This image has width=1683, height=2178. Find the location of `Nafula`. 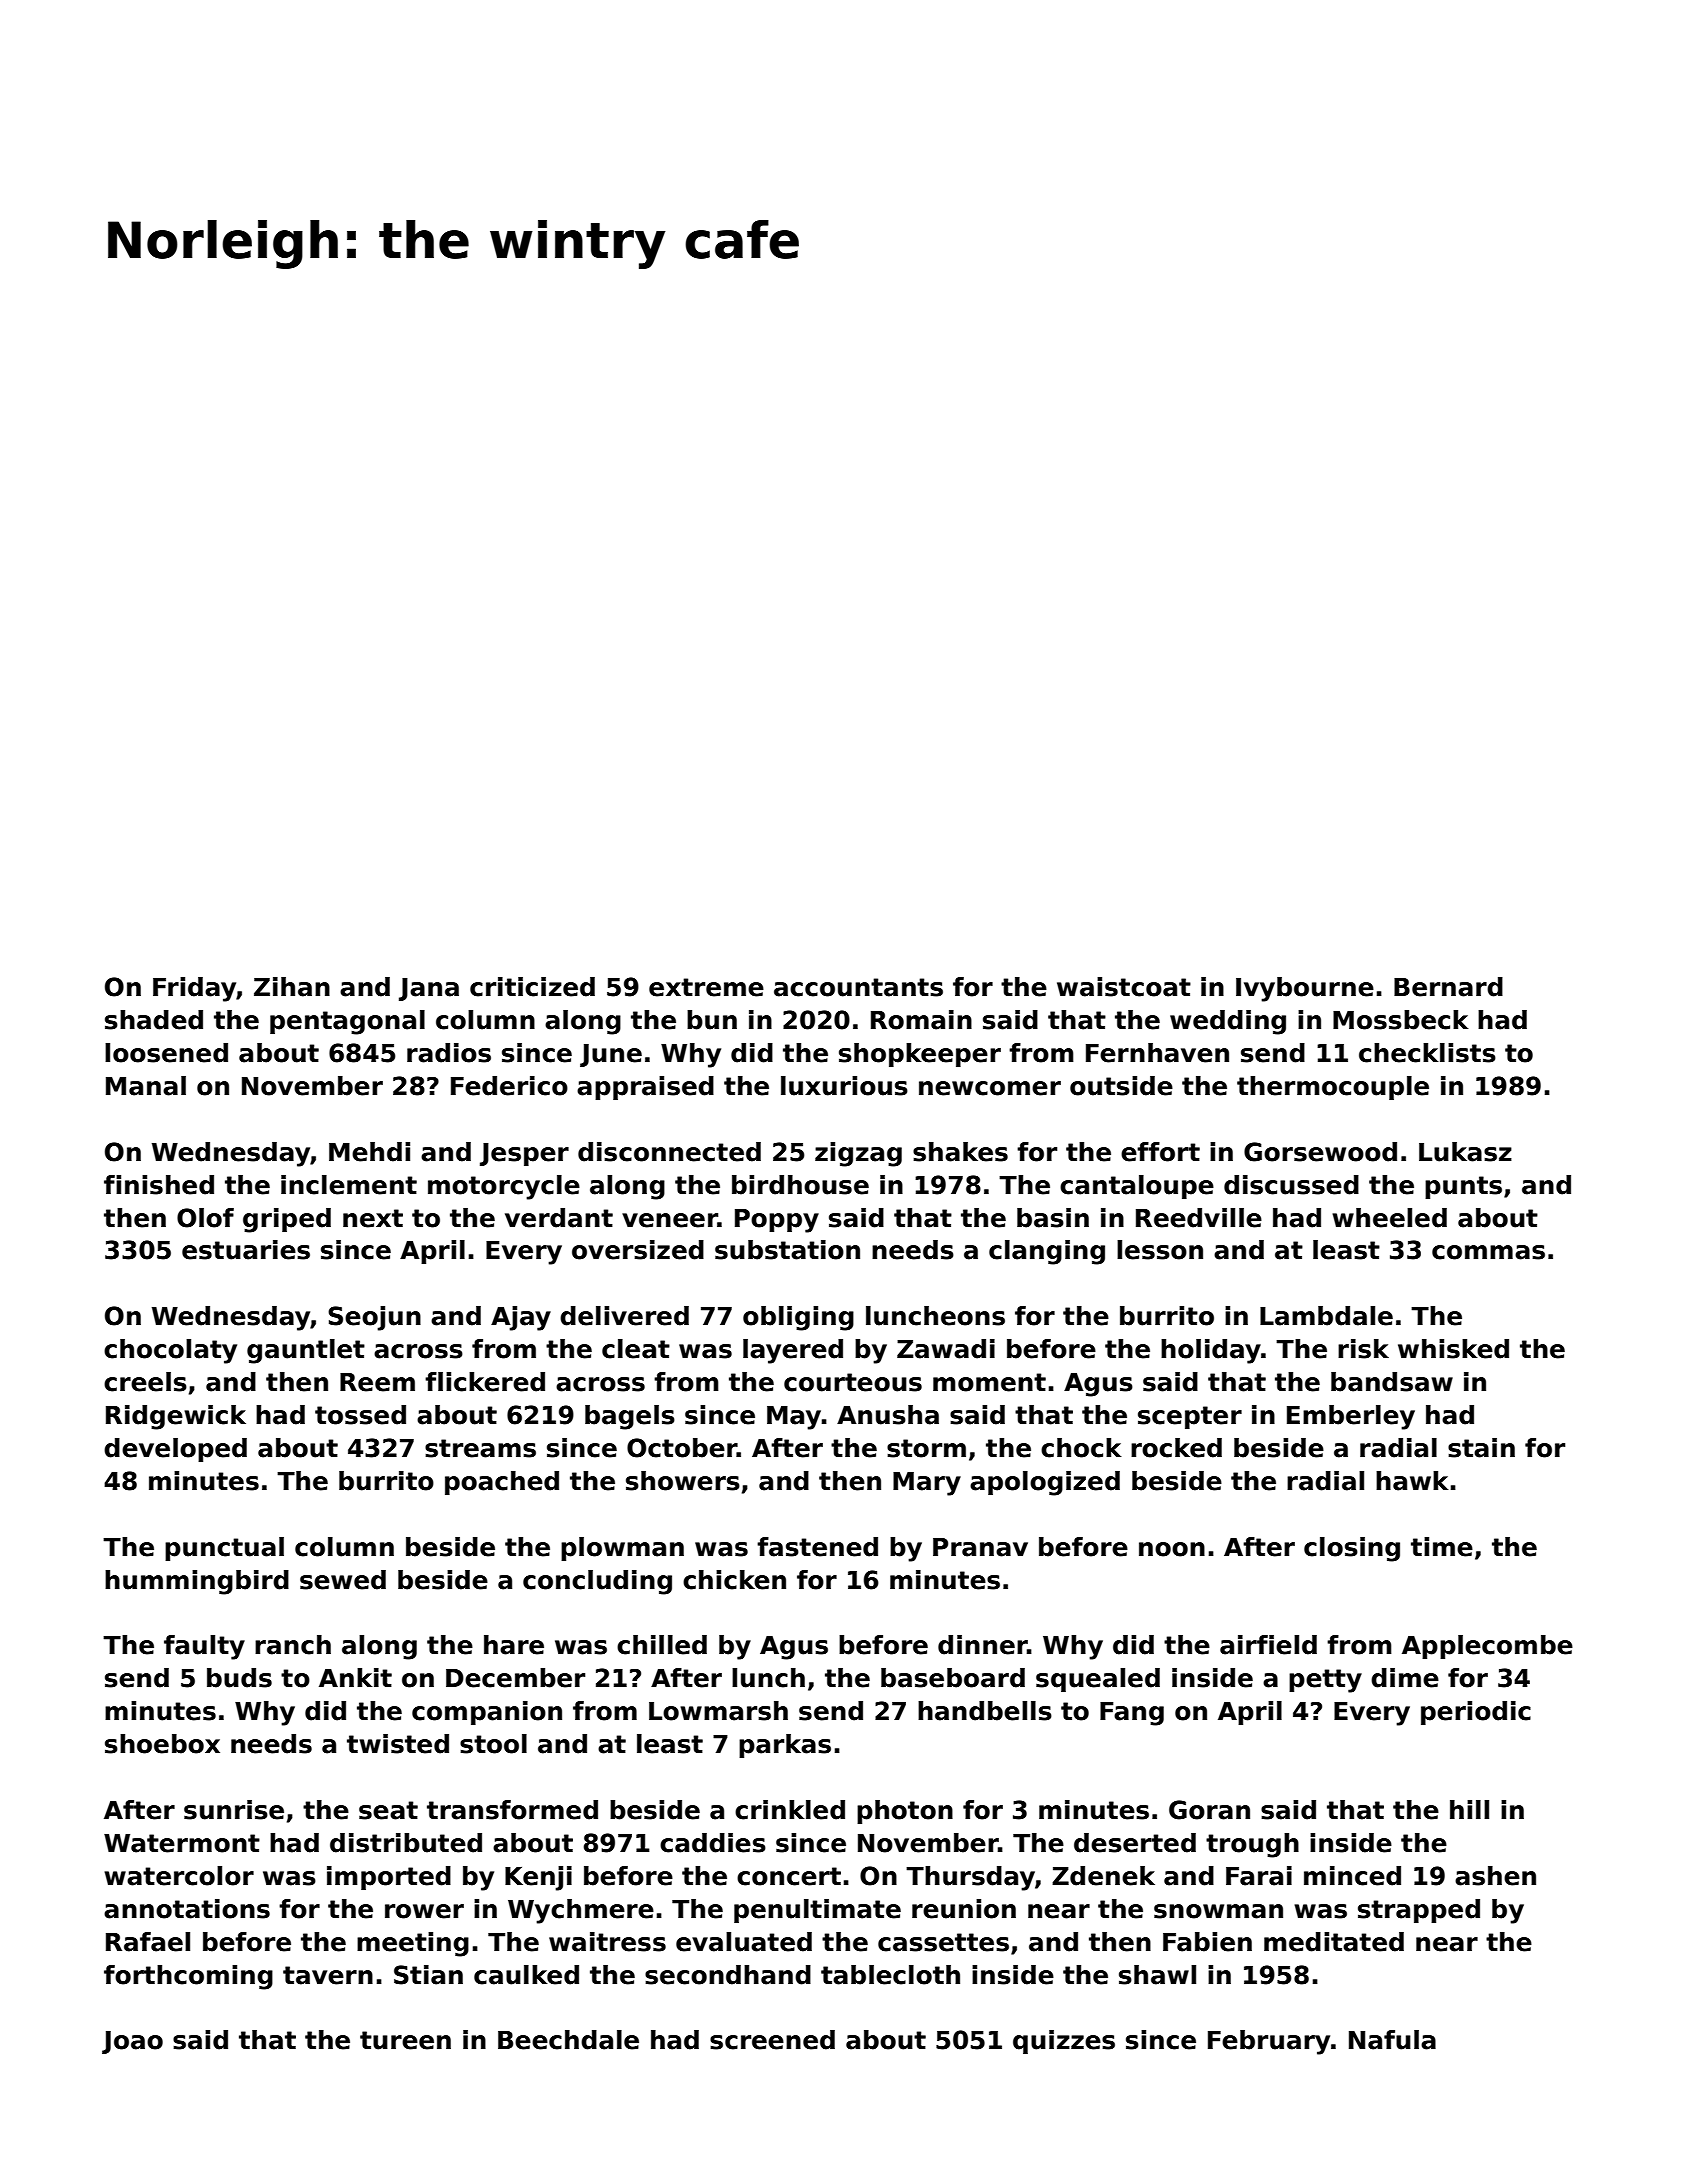

Nafula is located at coordinates (1392, 2040).
